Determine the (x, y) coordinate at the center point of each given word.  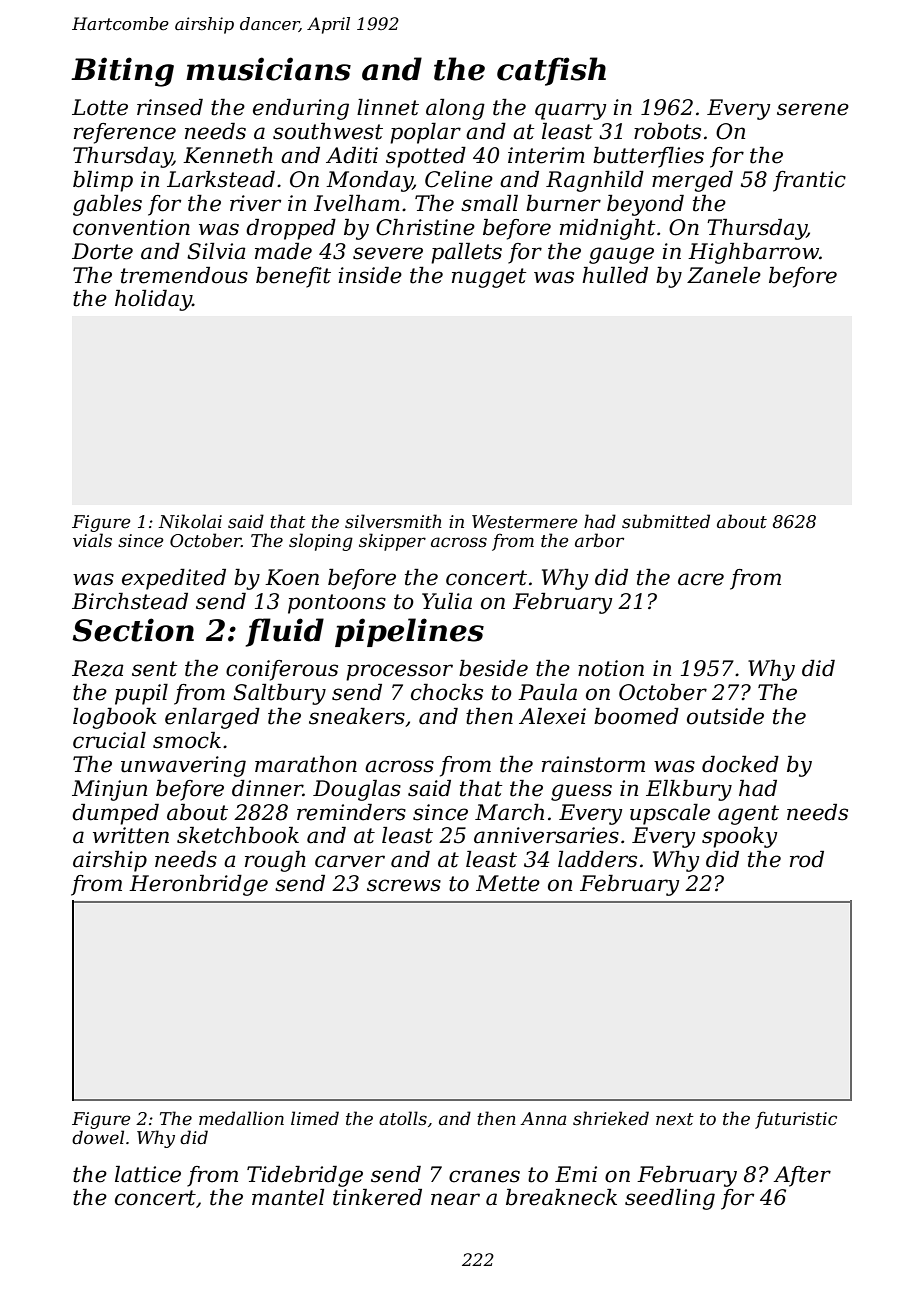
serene (813, 109)
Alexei (552, 716)
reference (125, 133)
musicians (268, 69)
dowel (98, 1137)
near (455, 1199)
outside (725, 716)
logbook (115, 718)
